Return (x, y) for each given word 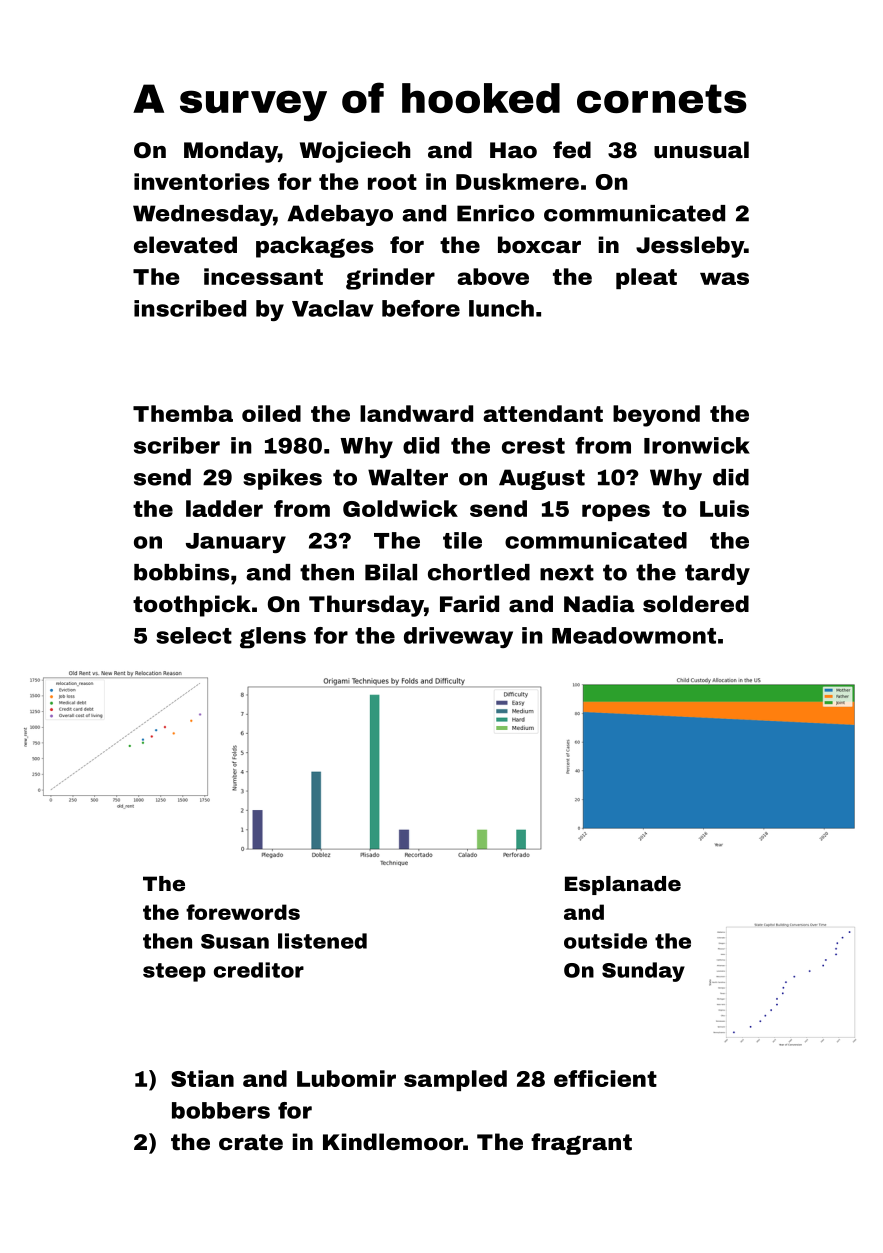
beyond (656, 416)
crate (251, 1142)
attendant (543, 413)
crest (533, 446)
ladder (224, 508)
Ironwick (697, 445)
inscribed (190, 308)
